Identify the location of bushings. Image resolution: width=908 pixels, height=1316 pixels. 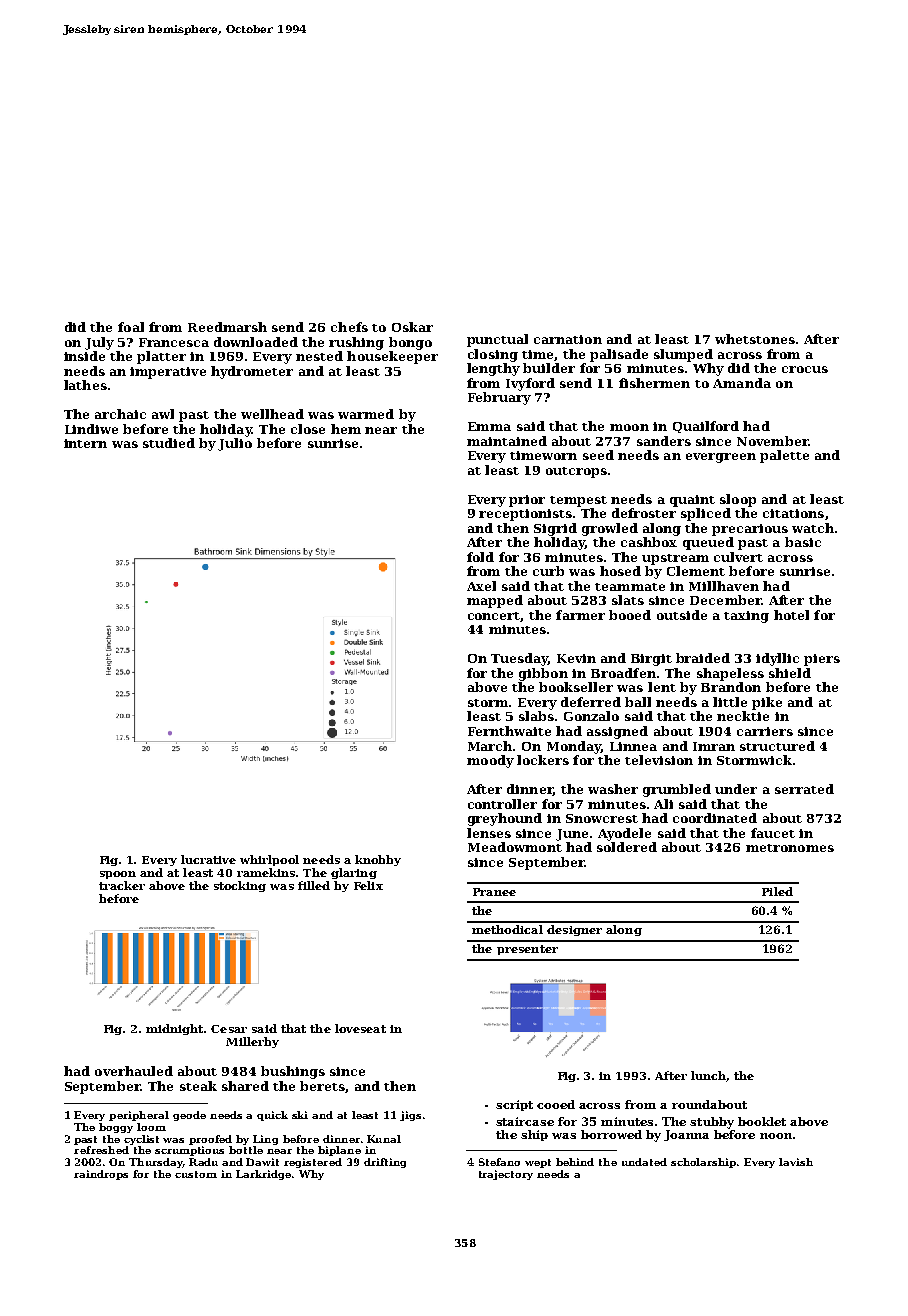
(293, 1072).
